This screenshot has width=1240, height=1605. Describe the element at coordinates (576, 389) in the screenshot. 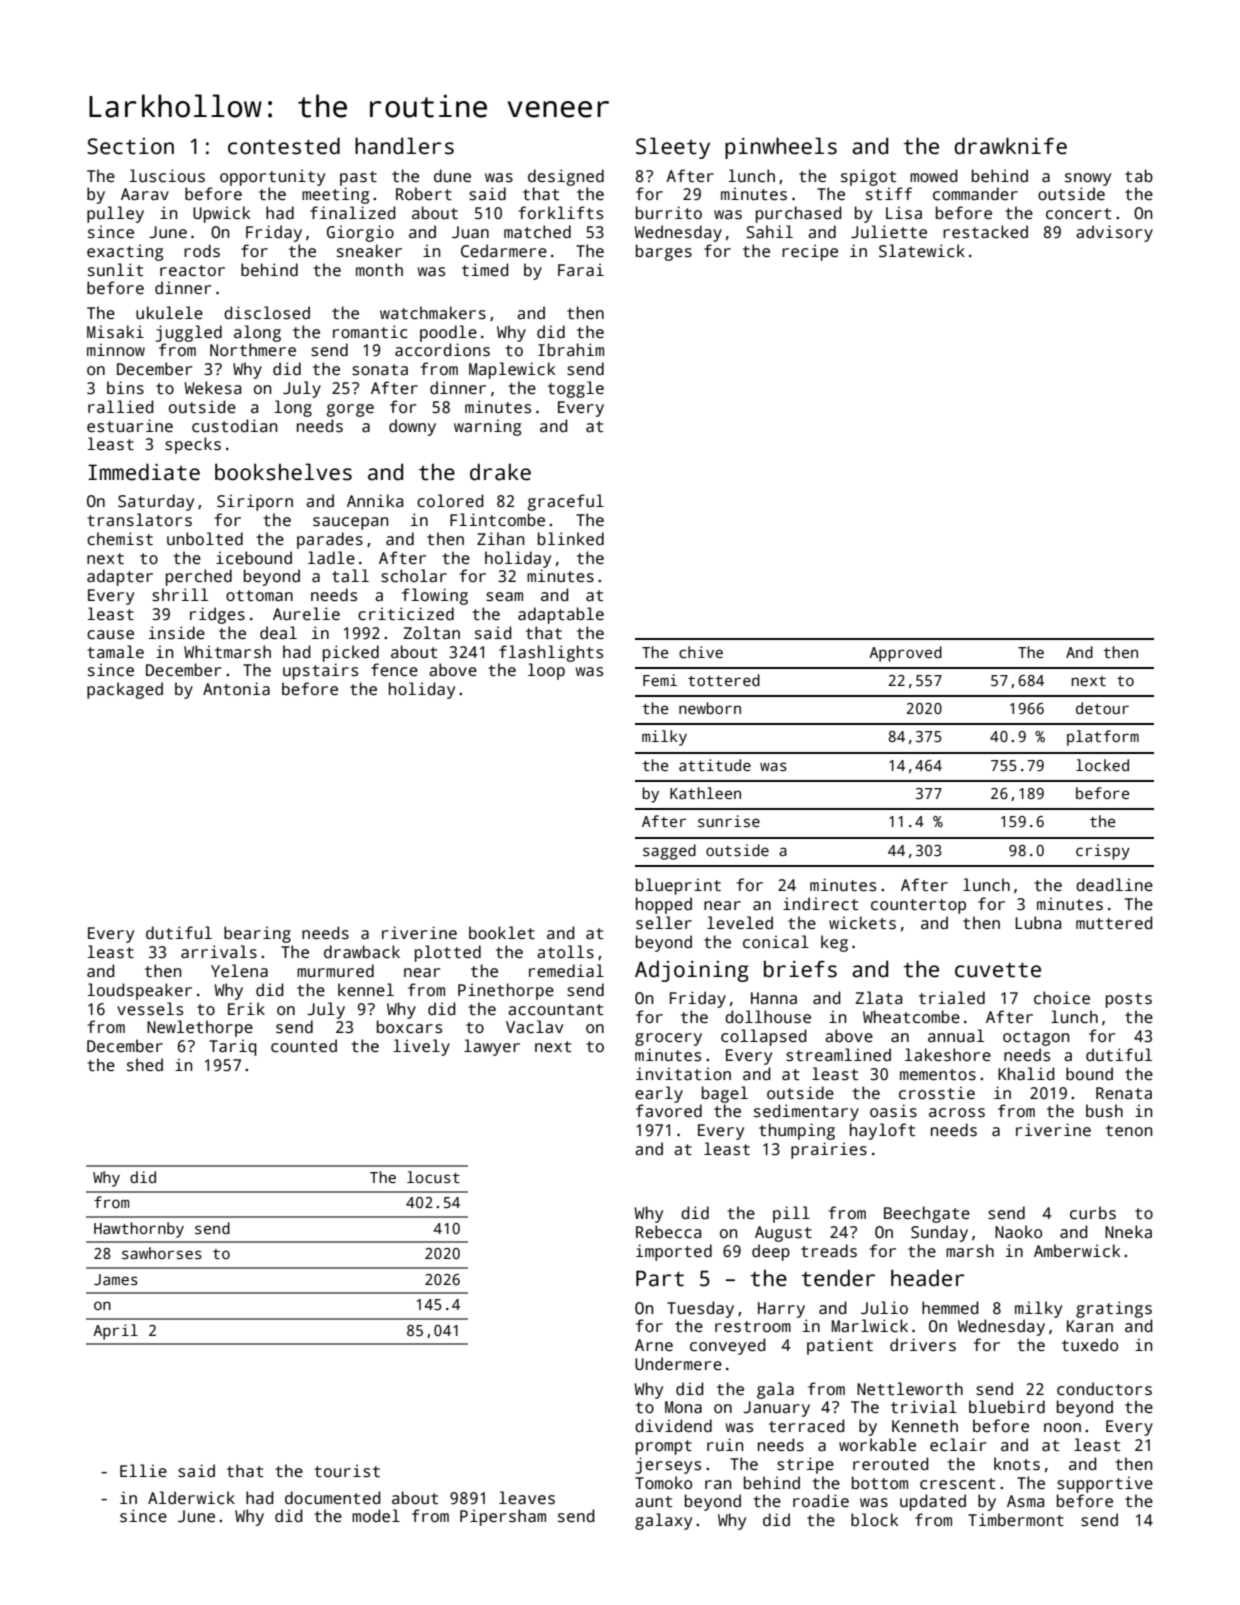

I see `toggle` at that location.
